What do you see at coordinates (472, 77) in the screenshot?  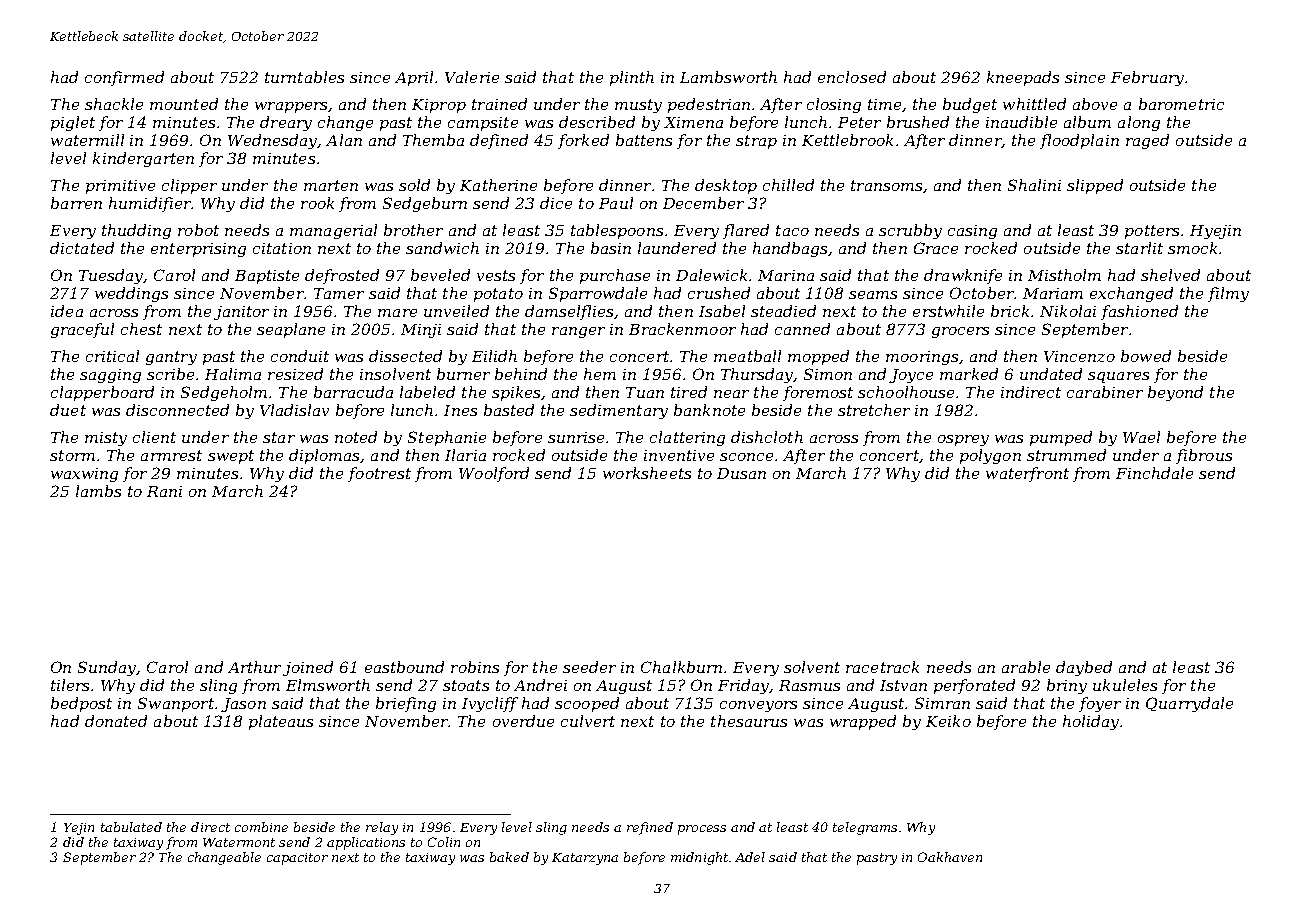 I see `Valerie` at bounding box center [472, 77].
